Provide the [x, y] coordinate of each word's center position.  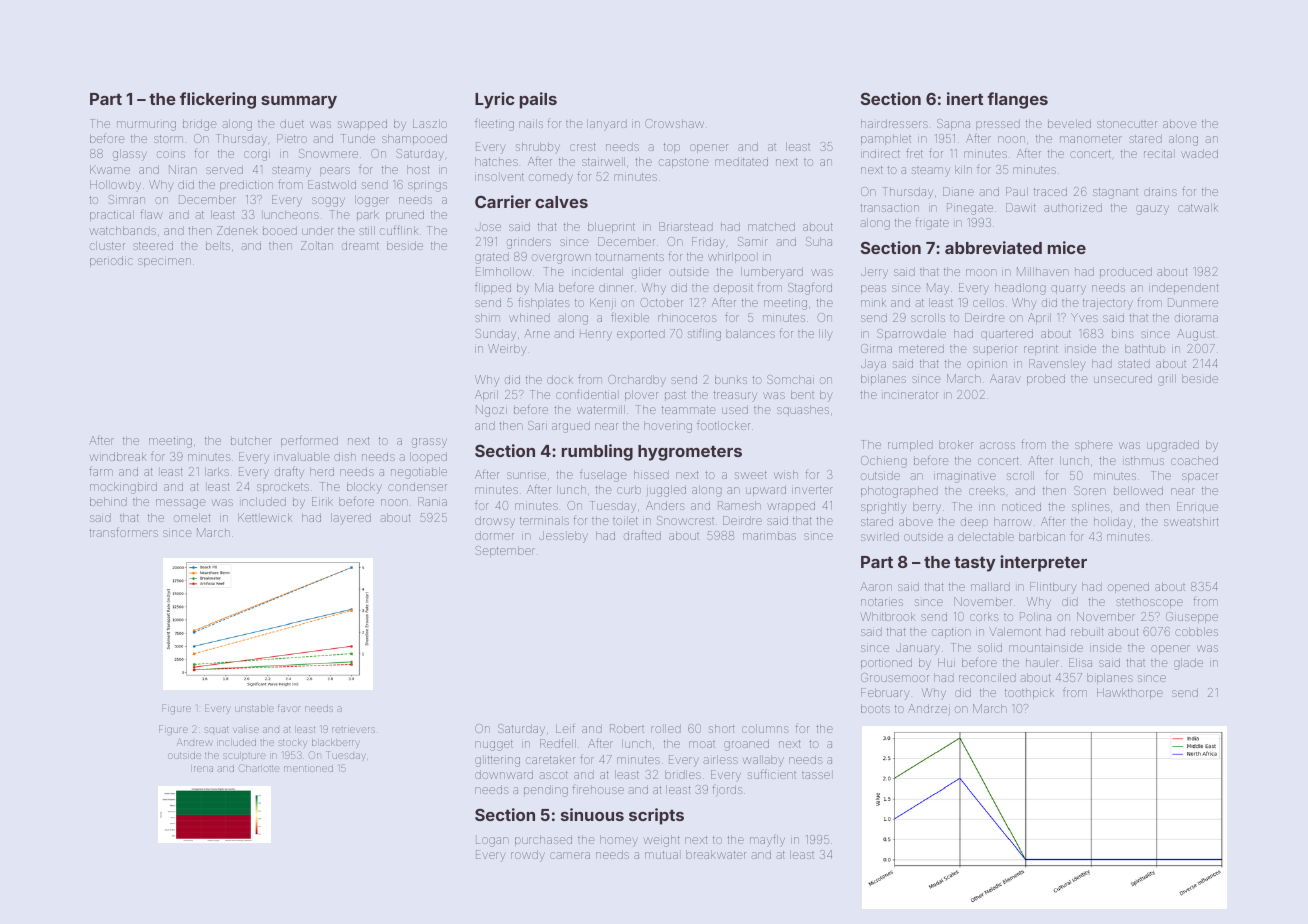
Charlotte [259, 768]
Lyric [495, 100]
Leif [565, 728]
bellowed [1138, 490]
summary [299, 102]
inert [965, 98]
